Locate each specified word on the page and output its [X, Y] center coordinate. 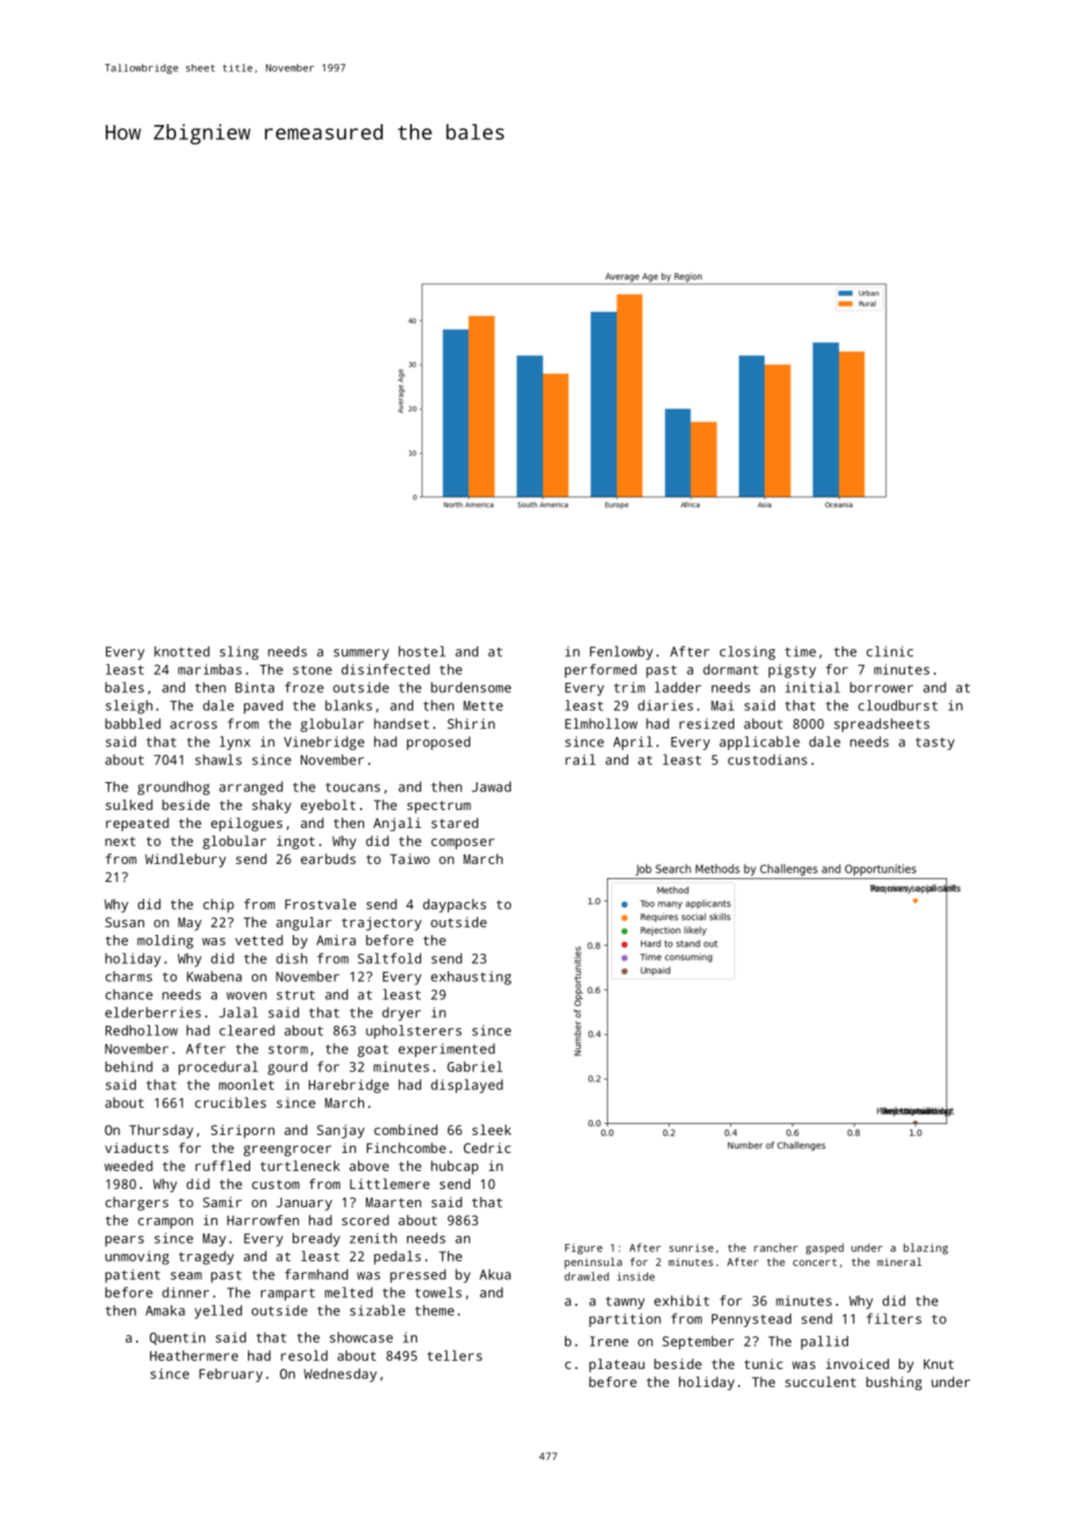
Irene [609, 1341]
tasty [935, 743]
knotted [182, 651]
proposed [438, 743]
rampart [288, 1294]
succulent [820, 1381]
